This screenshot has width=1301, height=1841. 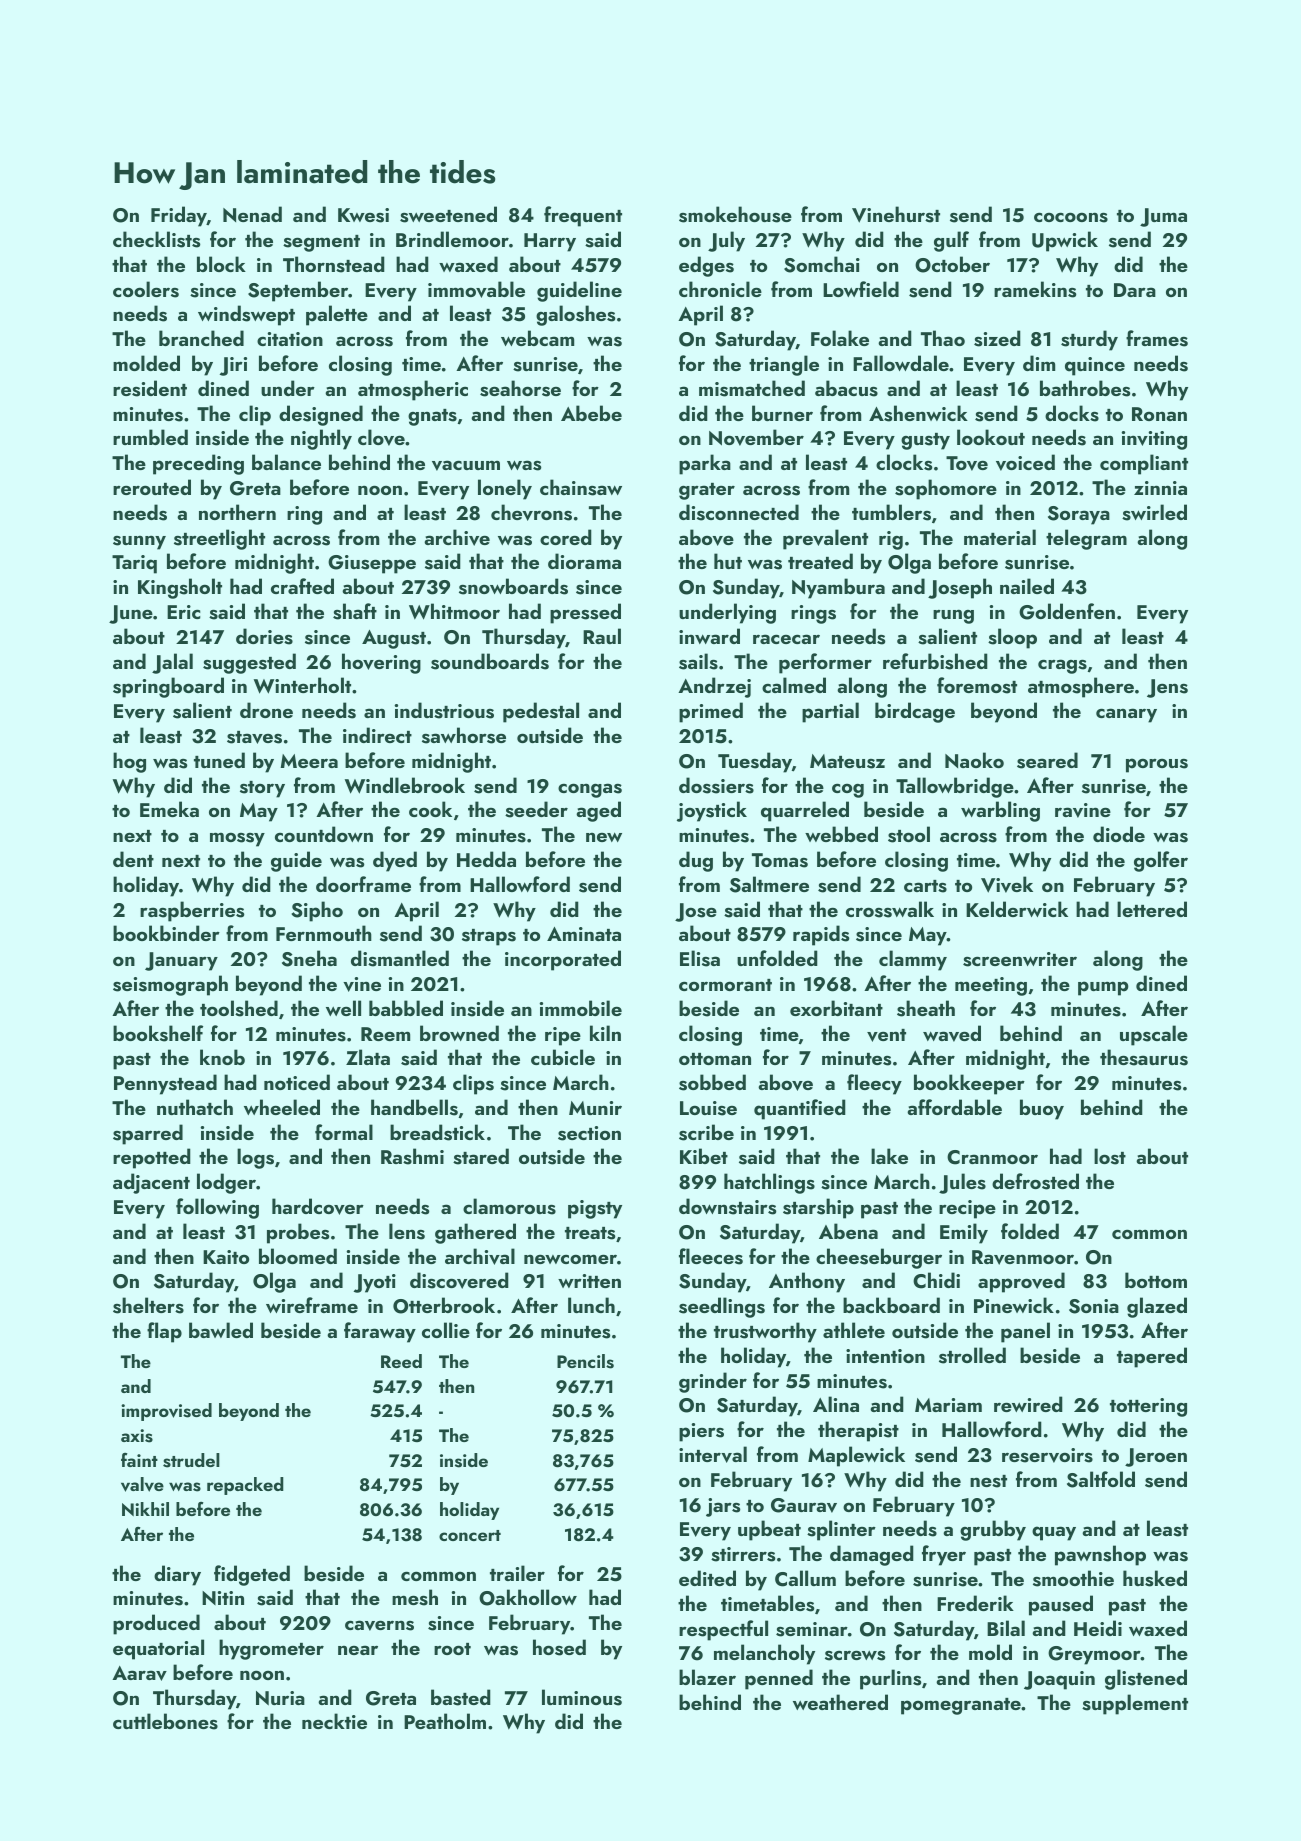 What do you see at coordinates (158, 1033) in the screenshot?
I see `bookshelf` at bounding box center [158, 1033].
